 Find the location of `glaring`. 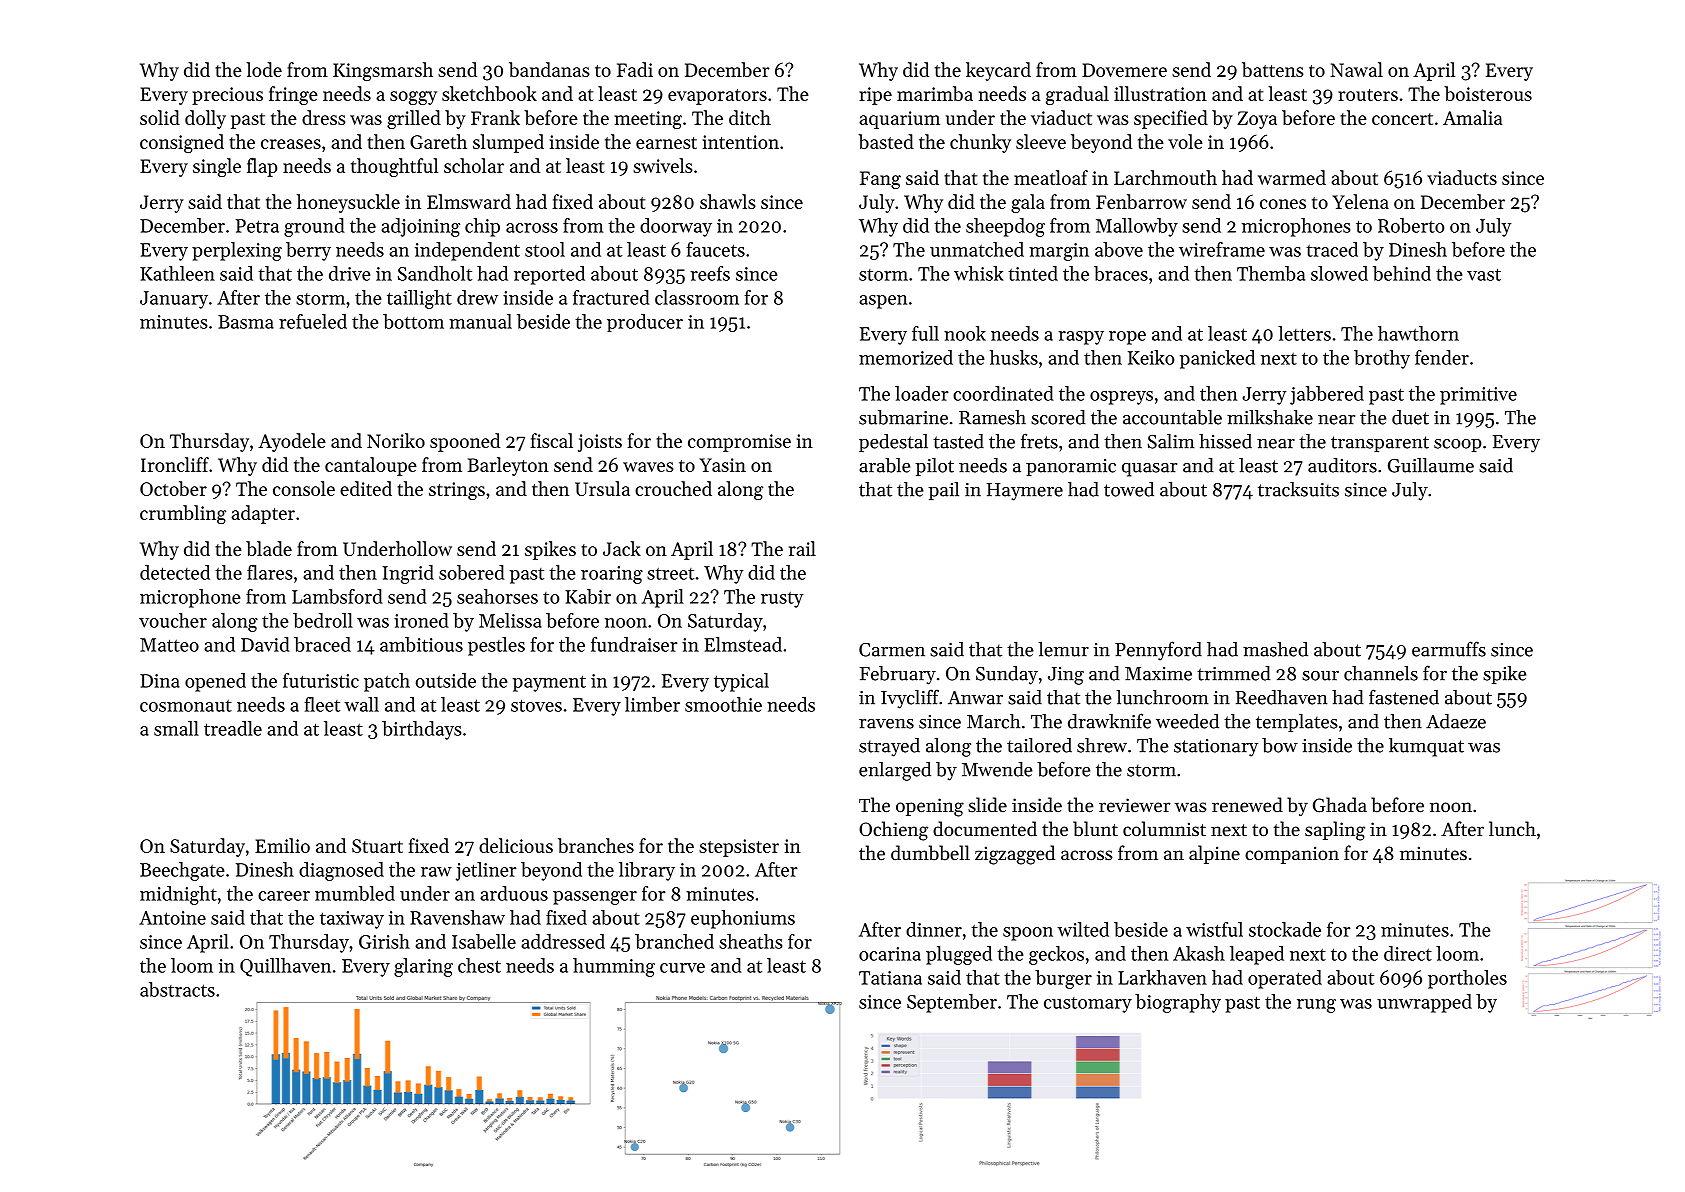

glaring is located at coordinates (423, 967).
